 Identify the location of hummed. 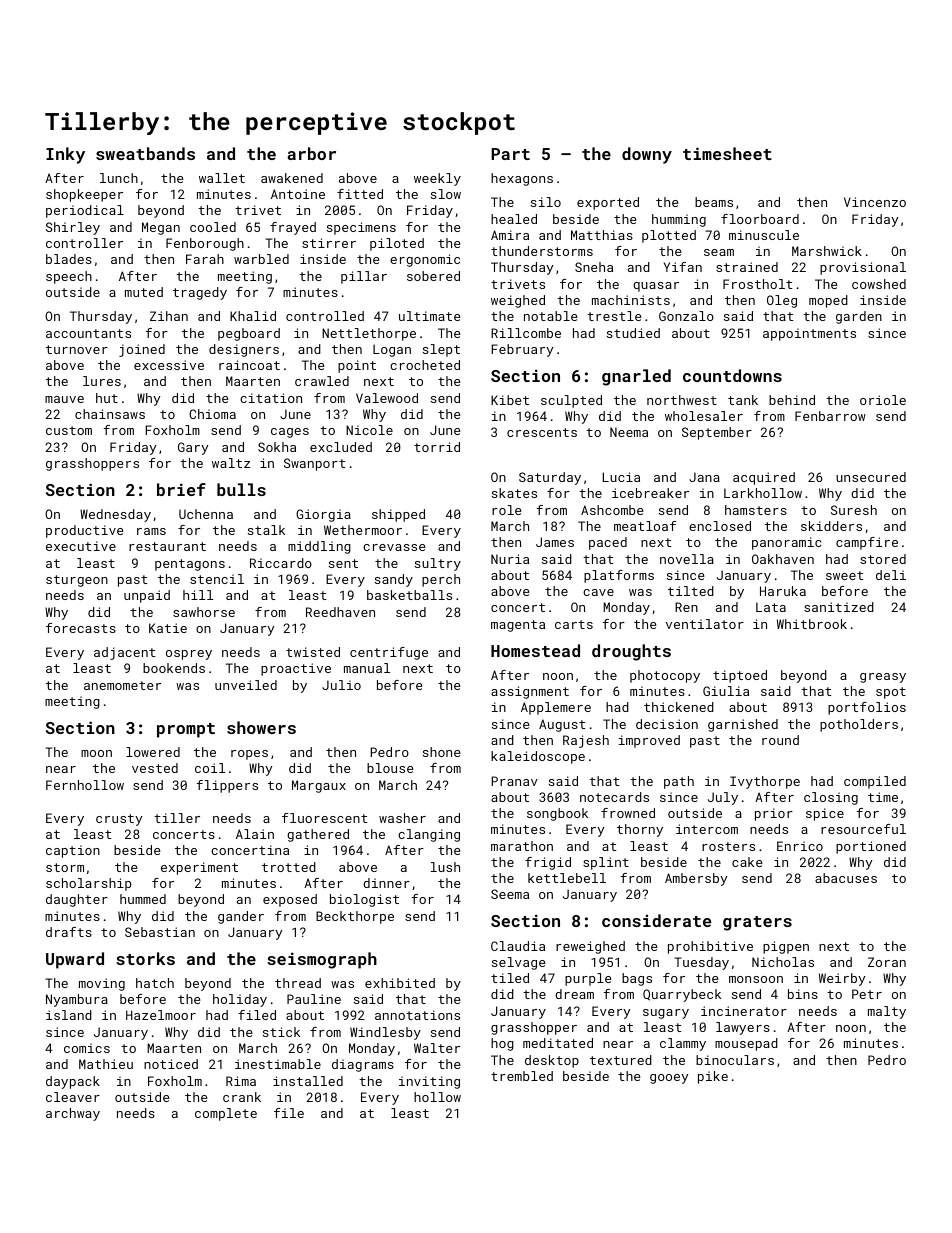
(143, 899).
